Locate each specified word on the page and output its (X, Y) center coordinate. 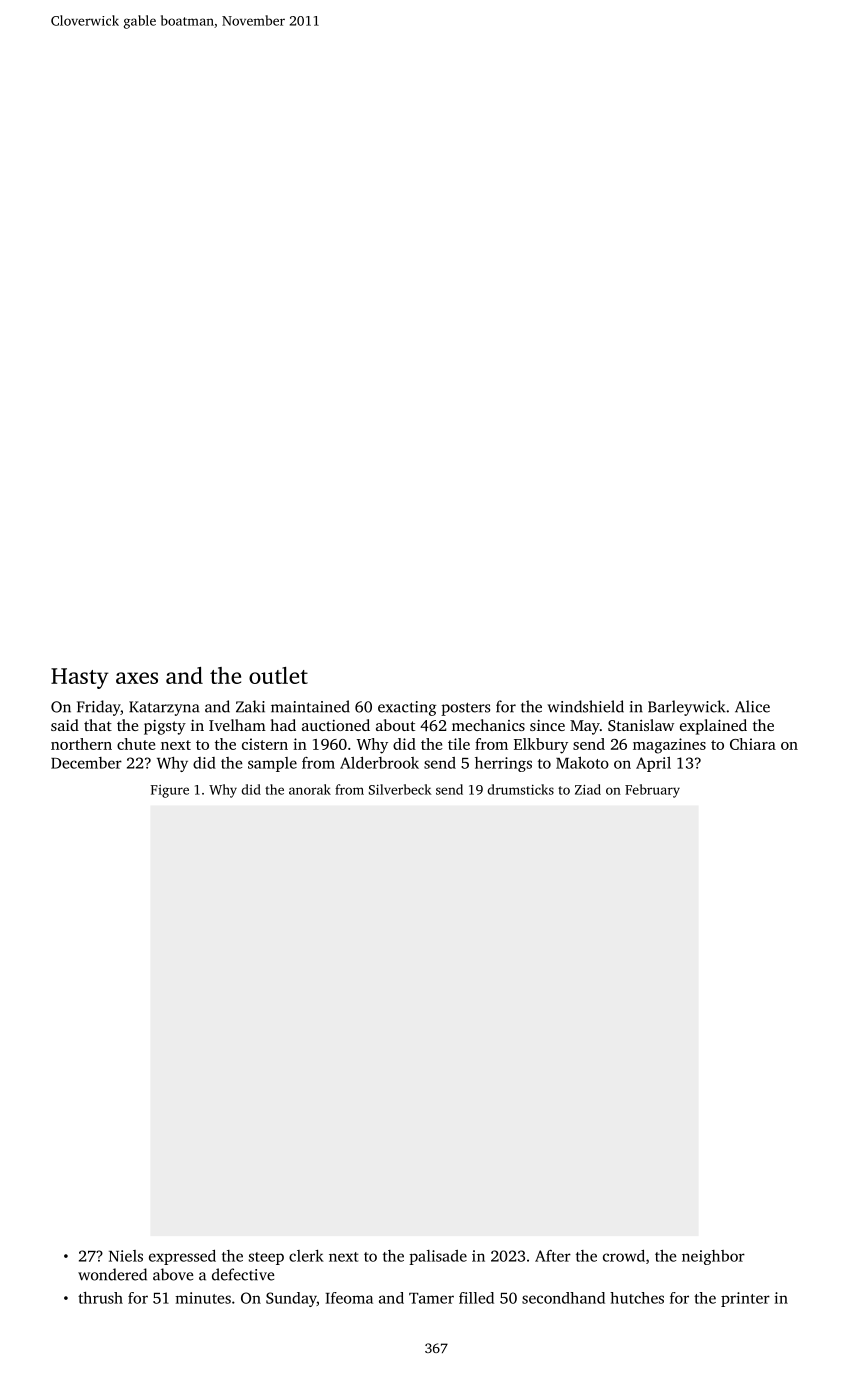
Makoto (582, 763)
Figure (170, 791)
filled (476, 1298)
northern (81, 744)
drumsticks (521, 789)
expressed (182, 1257)
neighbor (713, 1257)
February (652, 791)
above (173, 1274)
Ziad (588, 789)
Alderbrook (379, 763)
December (86, 763)
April (653, 764)
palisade (438, 1257)
